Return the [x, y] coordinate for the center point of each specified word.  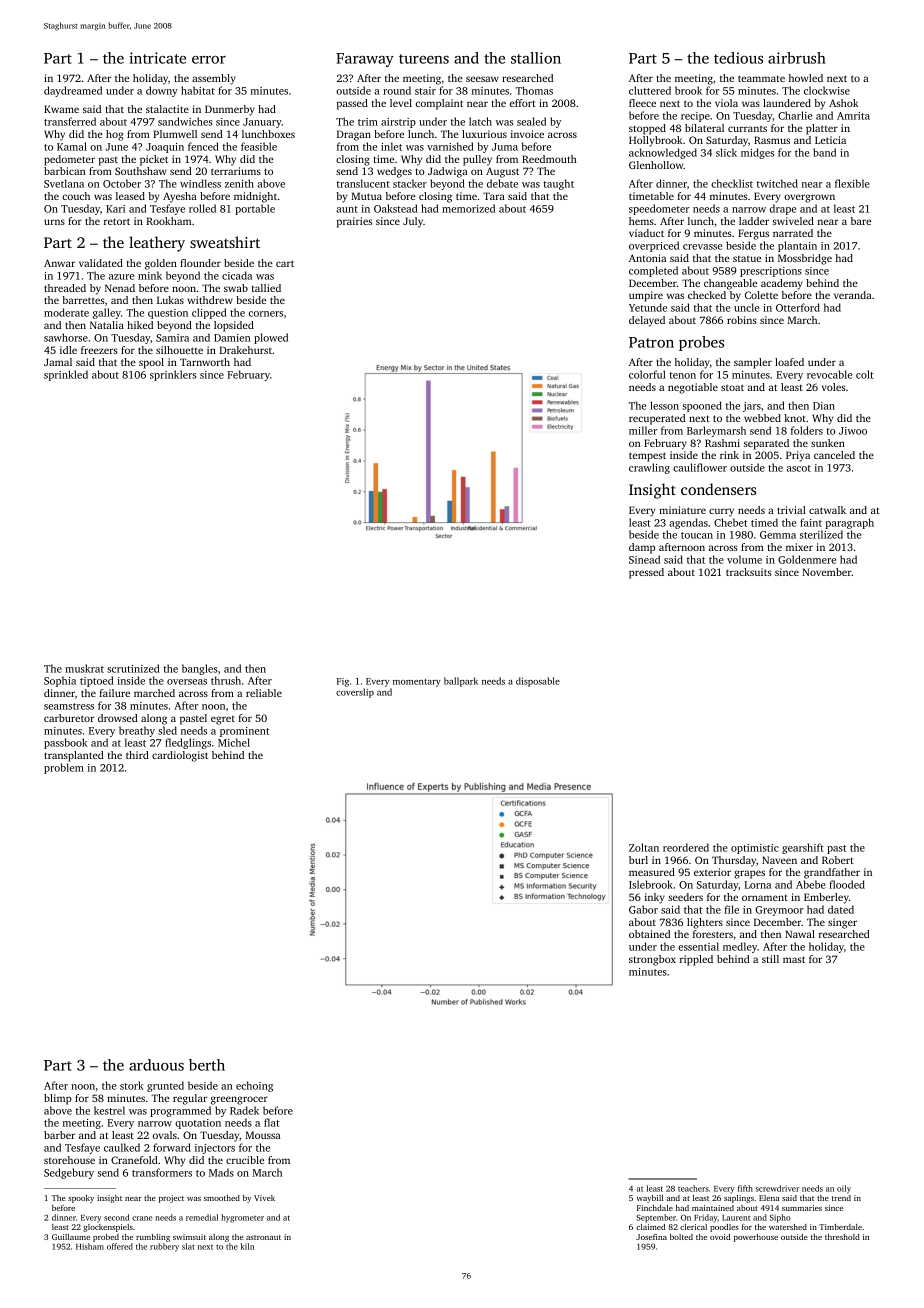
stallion [536, 58]
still [770, 959]
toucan [697, 535]
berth [207, 1065]
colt [865, 374]
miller [643, 430]
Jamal [58, 362]
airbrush [797, 58]
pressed [646, 573]
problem [64, 768]
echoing [254, 1086]
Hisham [90, 1246]
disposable [538, 682]
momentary [417, 683]
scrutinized [133, 668]
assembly [214, 79]
